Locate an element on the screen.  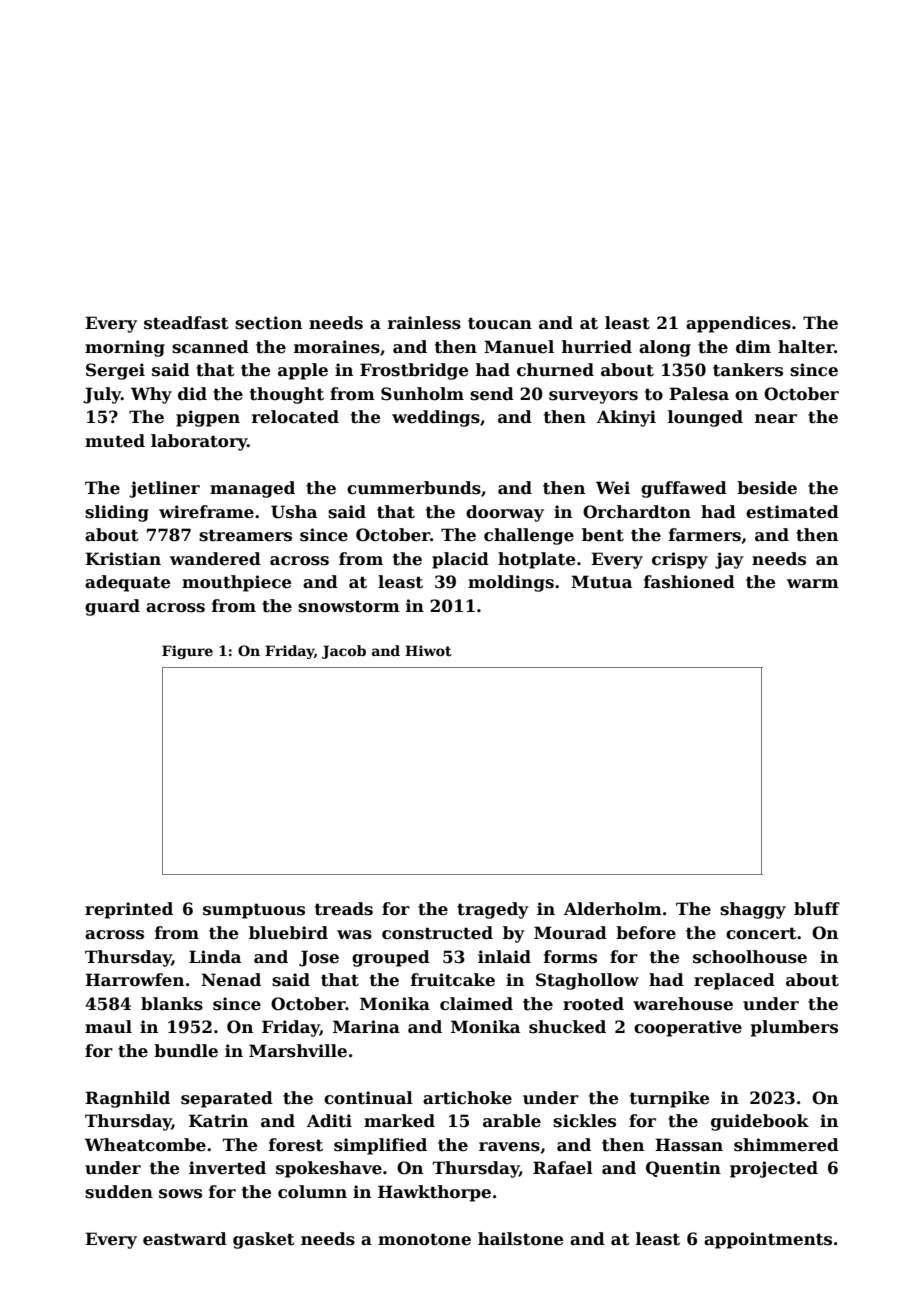
guffawed is located at coordinates (684, 489).
